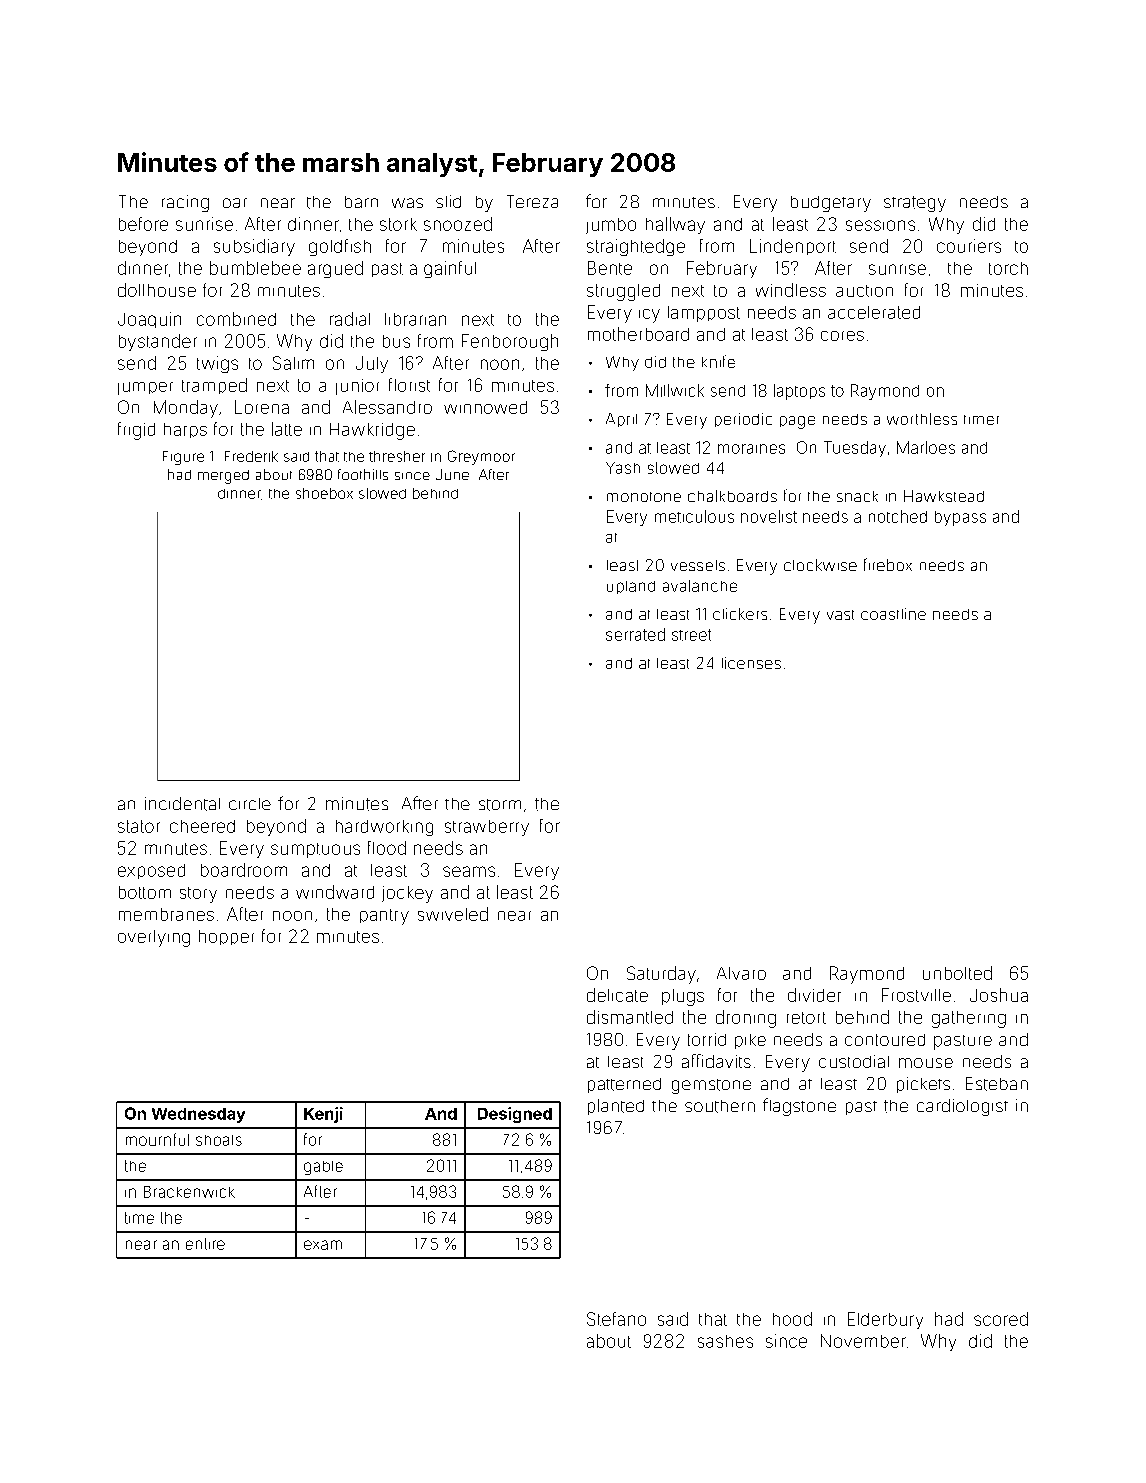 Image resolution: width=1146 pixels, height=1483 pixels. I want to click on hopper, so click(226, 937).
